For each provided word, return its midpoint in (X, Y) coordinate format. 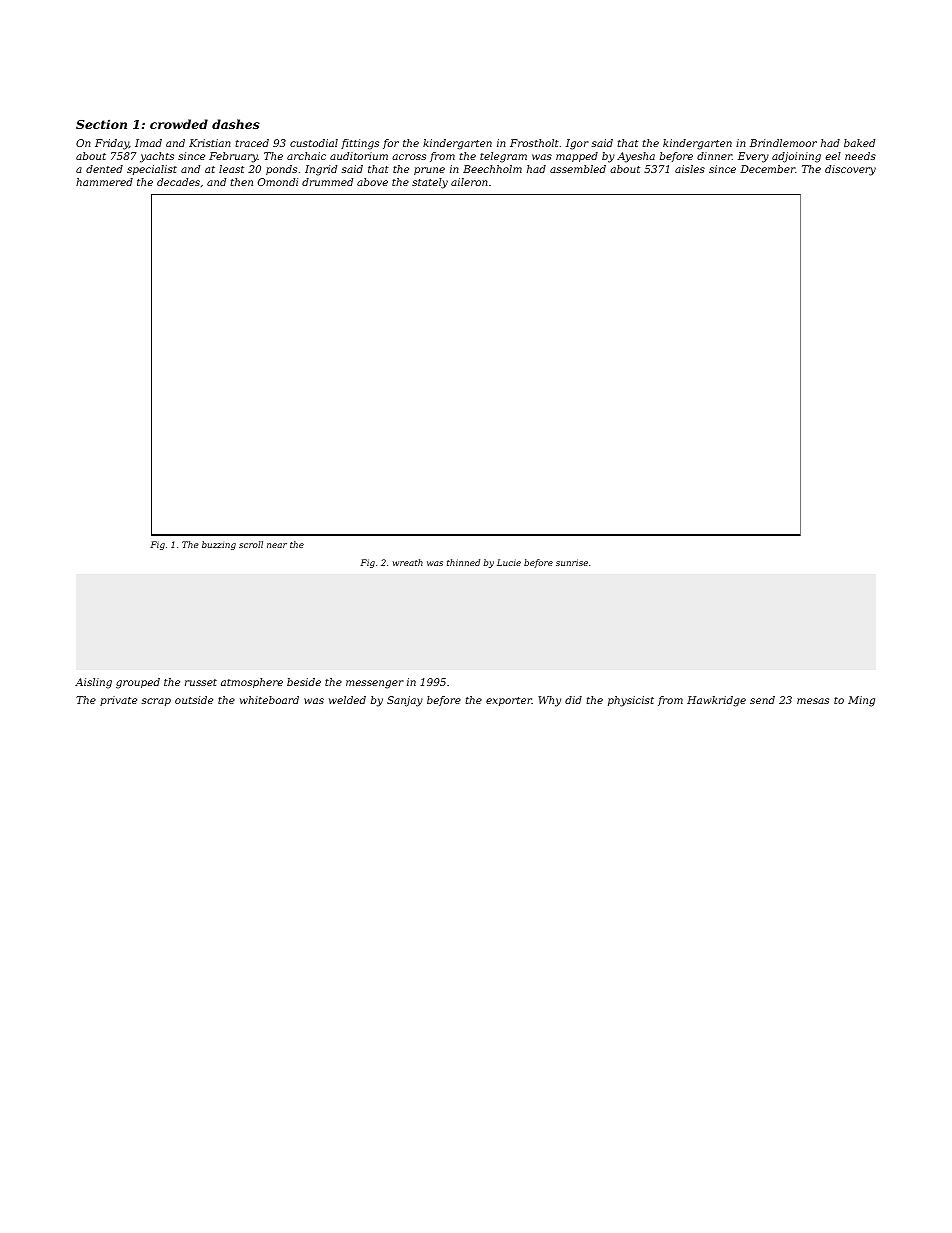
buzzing (219, 545)
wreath (408, 562)
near (277, 545)
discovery (850, 170)
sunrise (572, 562)
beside (304, 682)
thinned (463, 562)
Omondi (278, 182)
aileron (469, 182)
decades (178, 182)
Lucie (509, 562)
